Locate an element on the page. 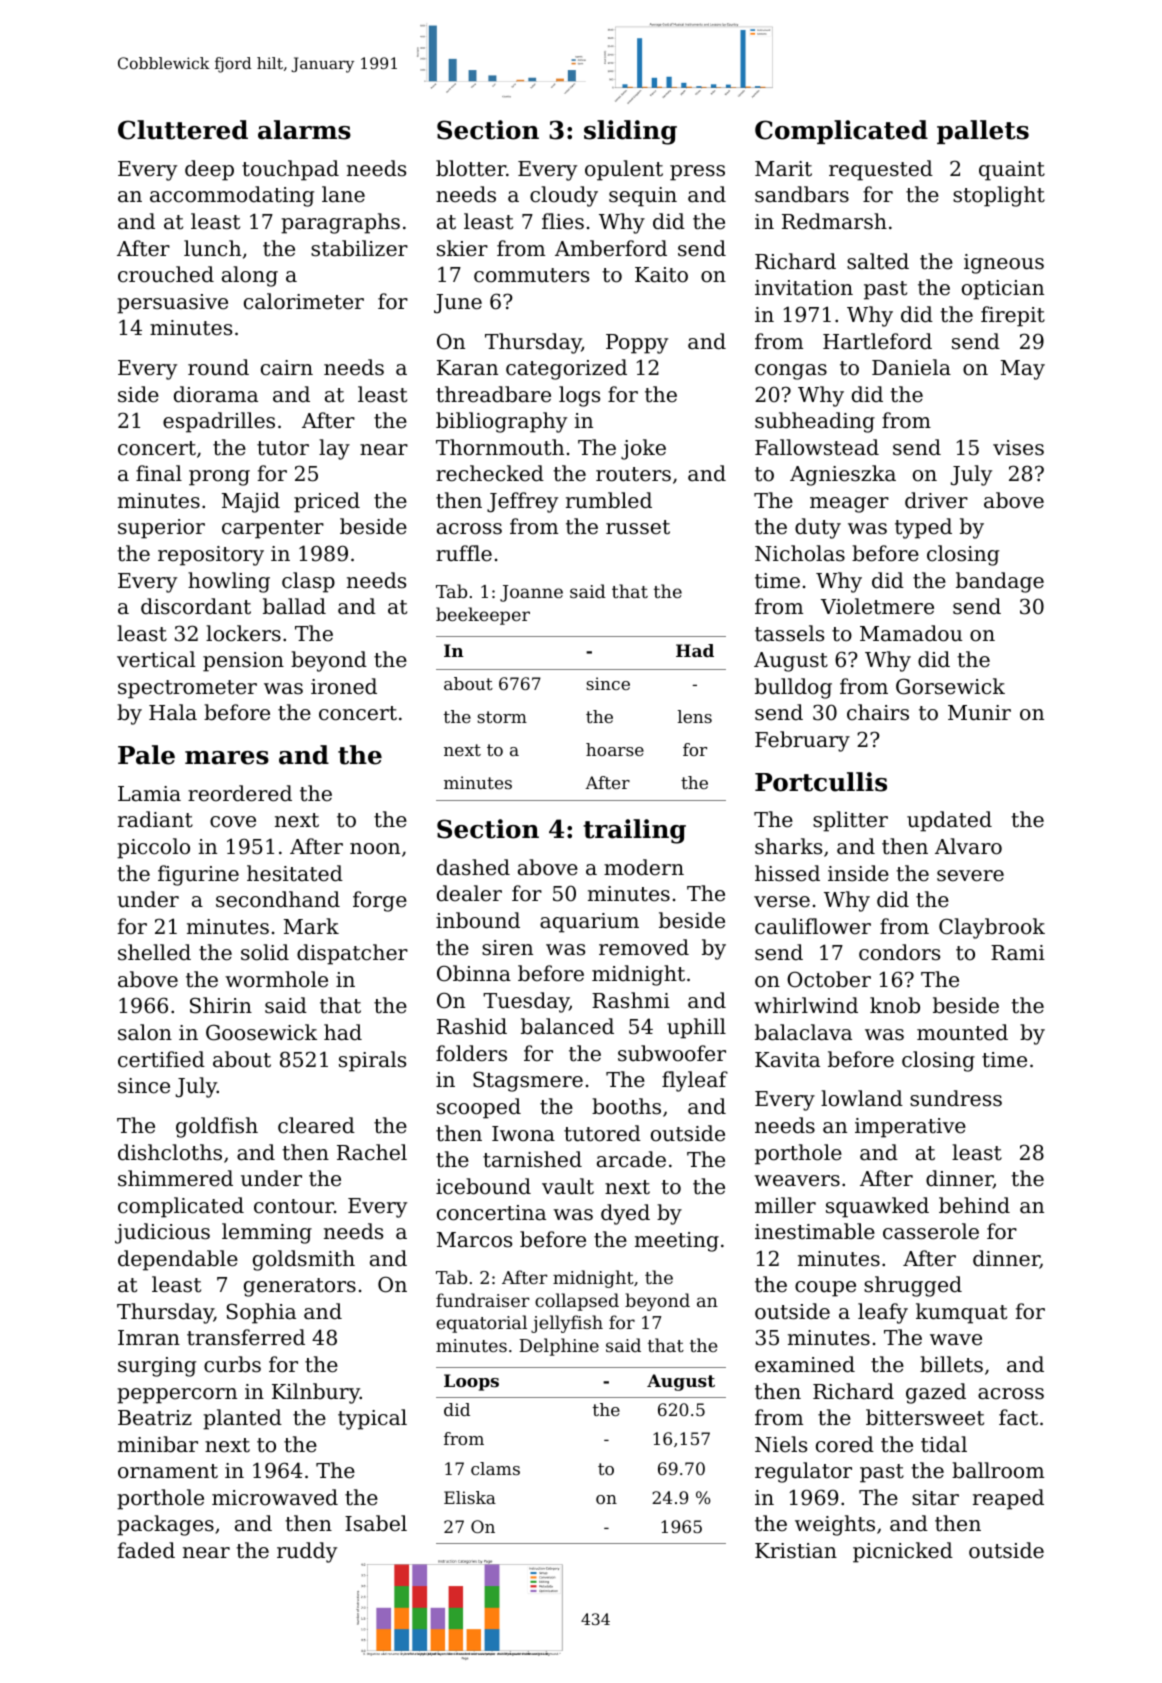 Image resolution: width=1162 pixels, height=1683 pixels. mares is located at coordinates (227, 758).
